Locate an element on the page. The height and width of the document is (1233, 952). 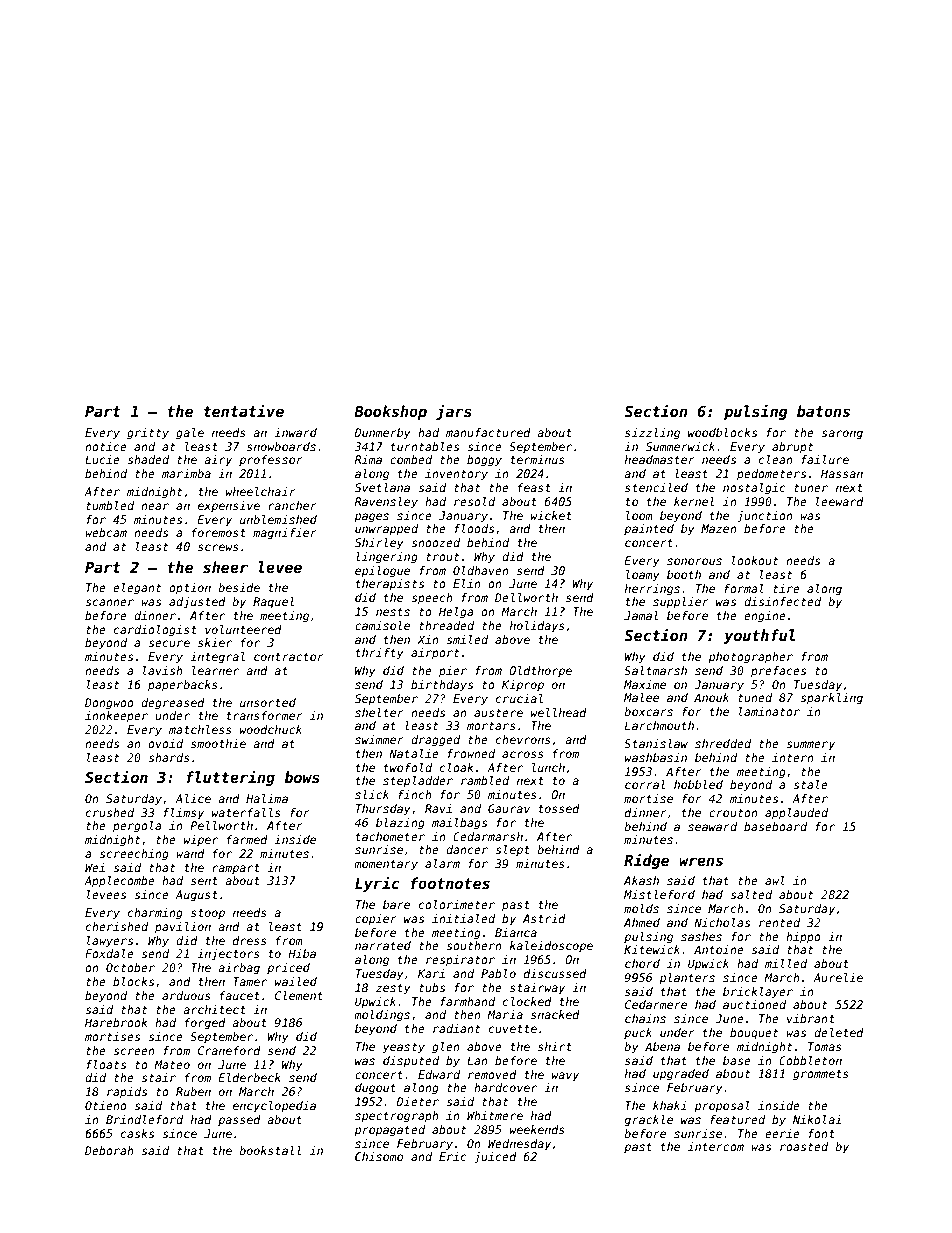
Deborah is located at coordinates (109, 1150).
